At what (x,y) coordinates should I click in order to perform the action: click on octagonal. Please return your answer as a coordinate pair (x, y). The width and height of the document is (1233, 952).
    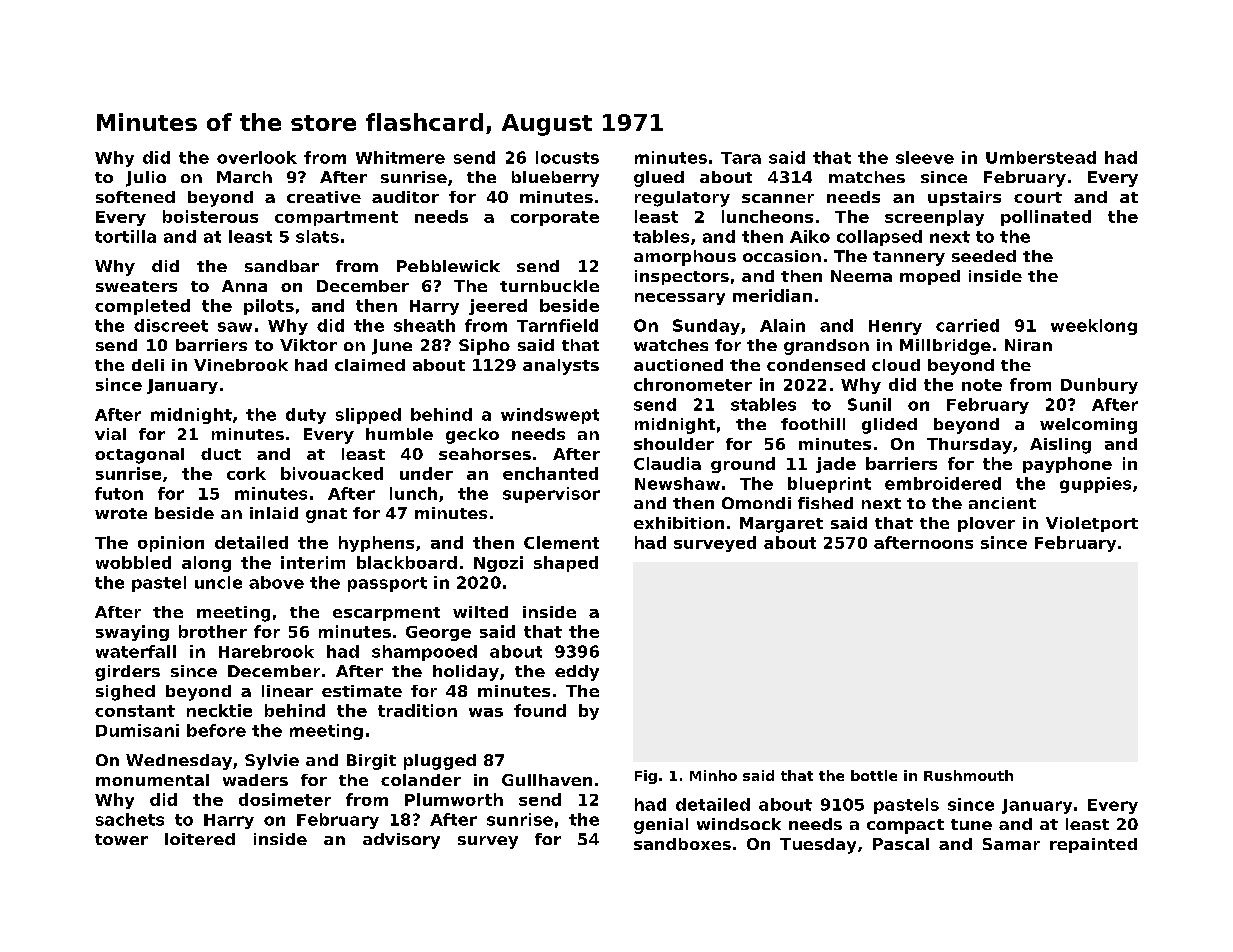
    Looking at the image, I should click on (139, 456).
